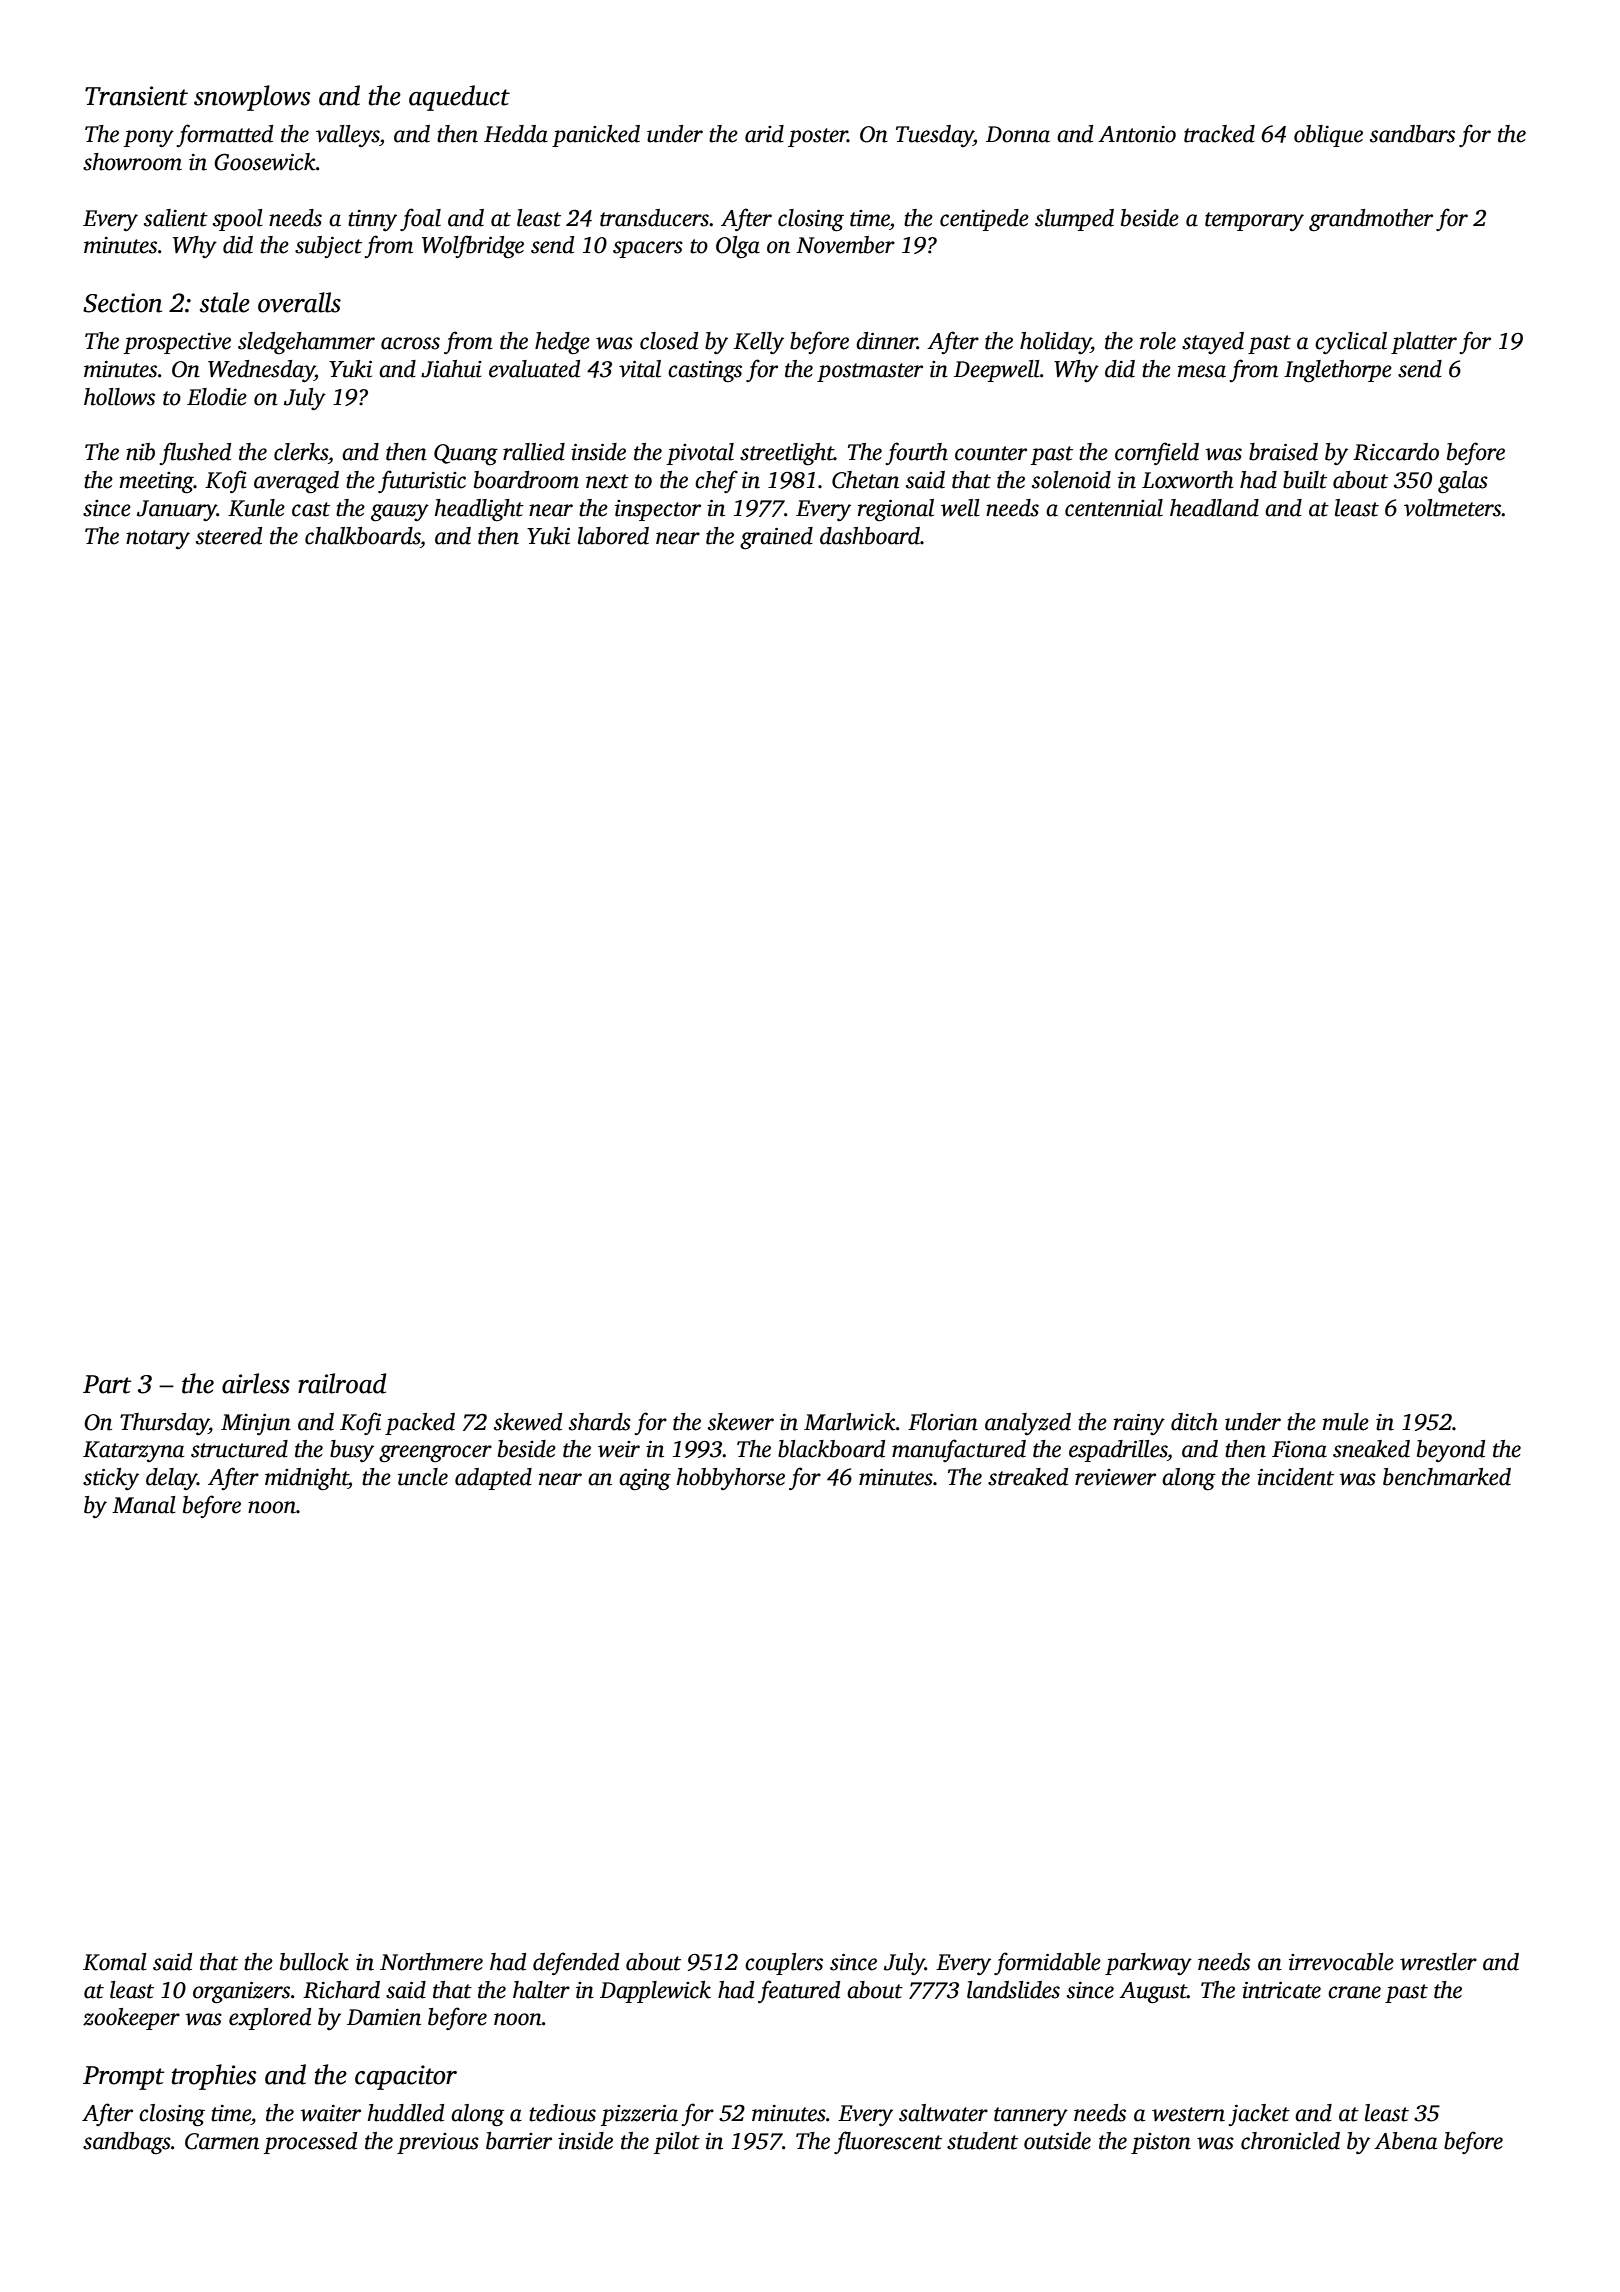  What do you see at coordinates (158, 539) in the screenshot?
I see `notary` at bounding box center [158, 539].
